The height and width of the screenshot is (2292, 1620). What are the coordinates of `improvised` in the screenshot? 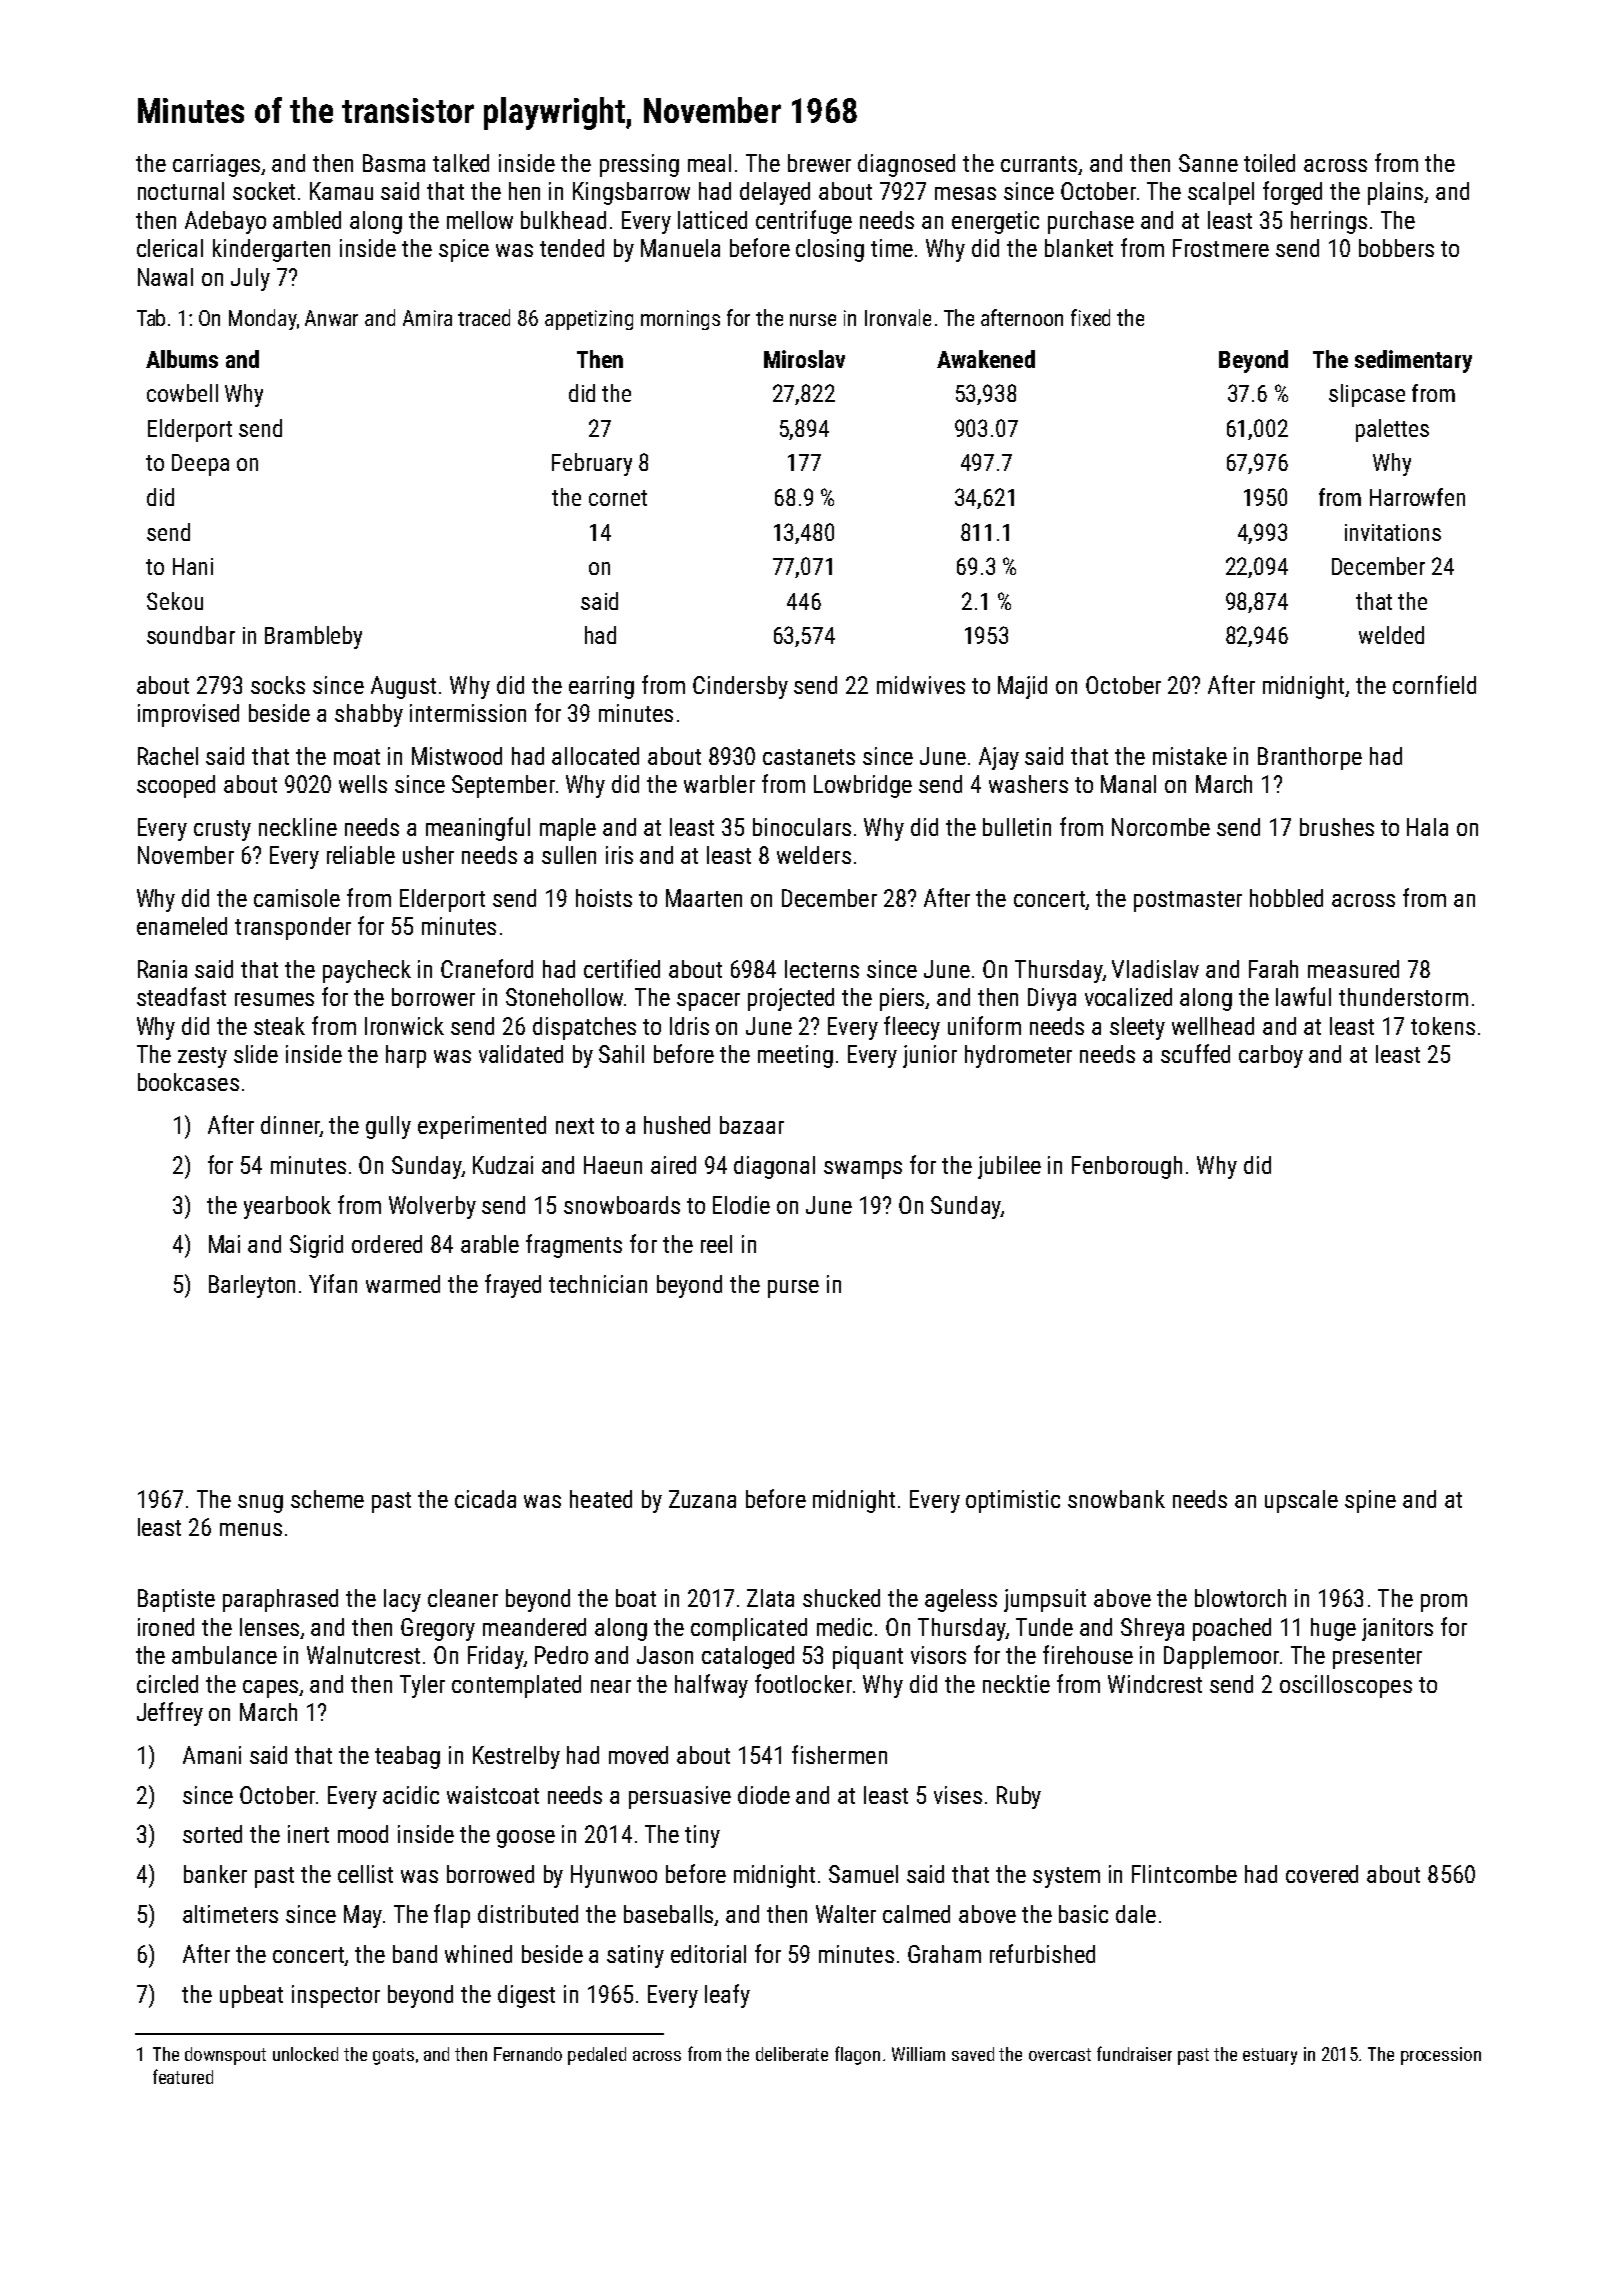 It's located at (188, 715).
